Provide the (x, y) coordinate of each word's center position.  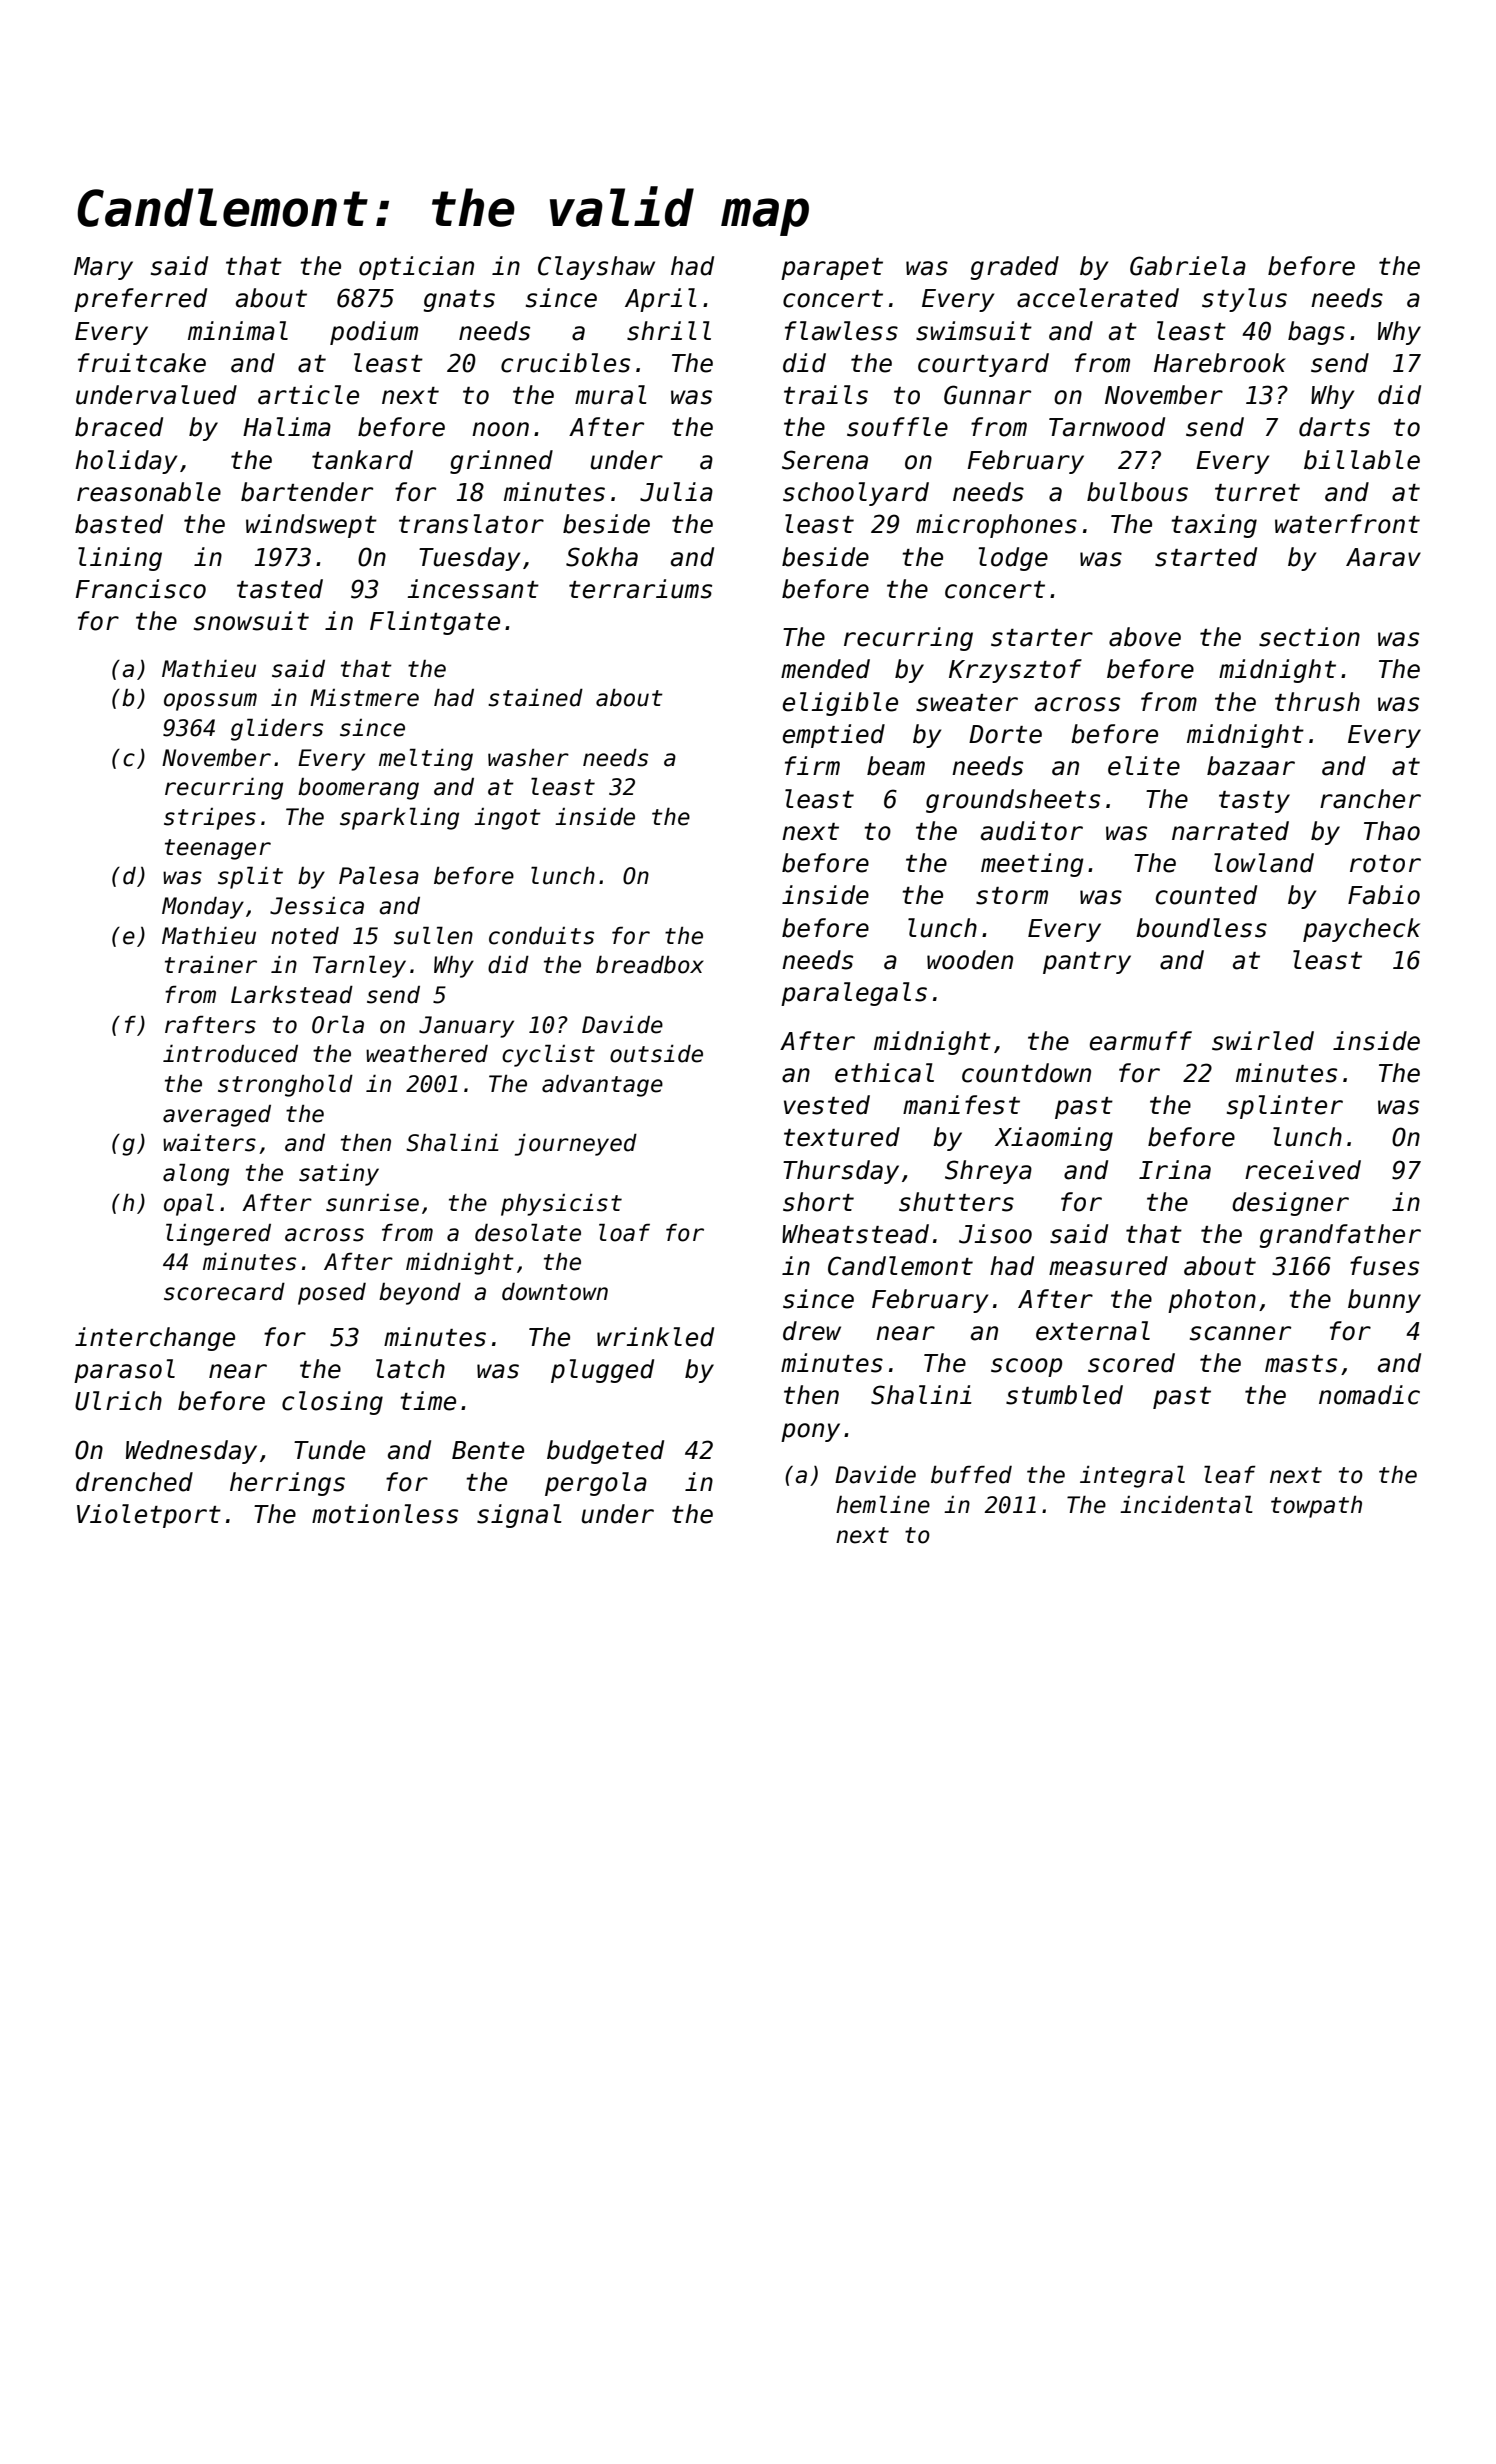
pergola (596, 1484)
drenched (134, 1482)
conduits (541, 936)
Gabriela (1188, 266)
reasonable (149, 492)
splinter (1285, 1107)
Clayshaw (596, 268)
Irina (1175, 1170)
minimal (238, 331)
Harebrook (1220, 363)
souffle (897, 427)
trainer (211, 965)
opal (189, 1204)
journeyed (576, 1145)
